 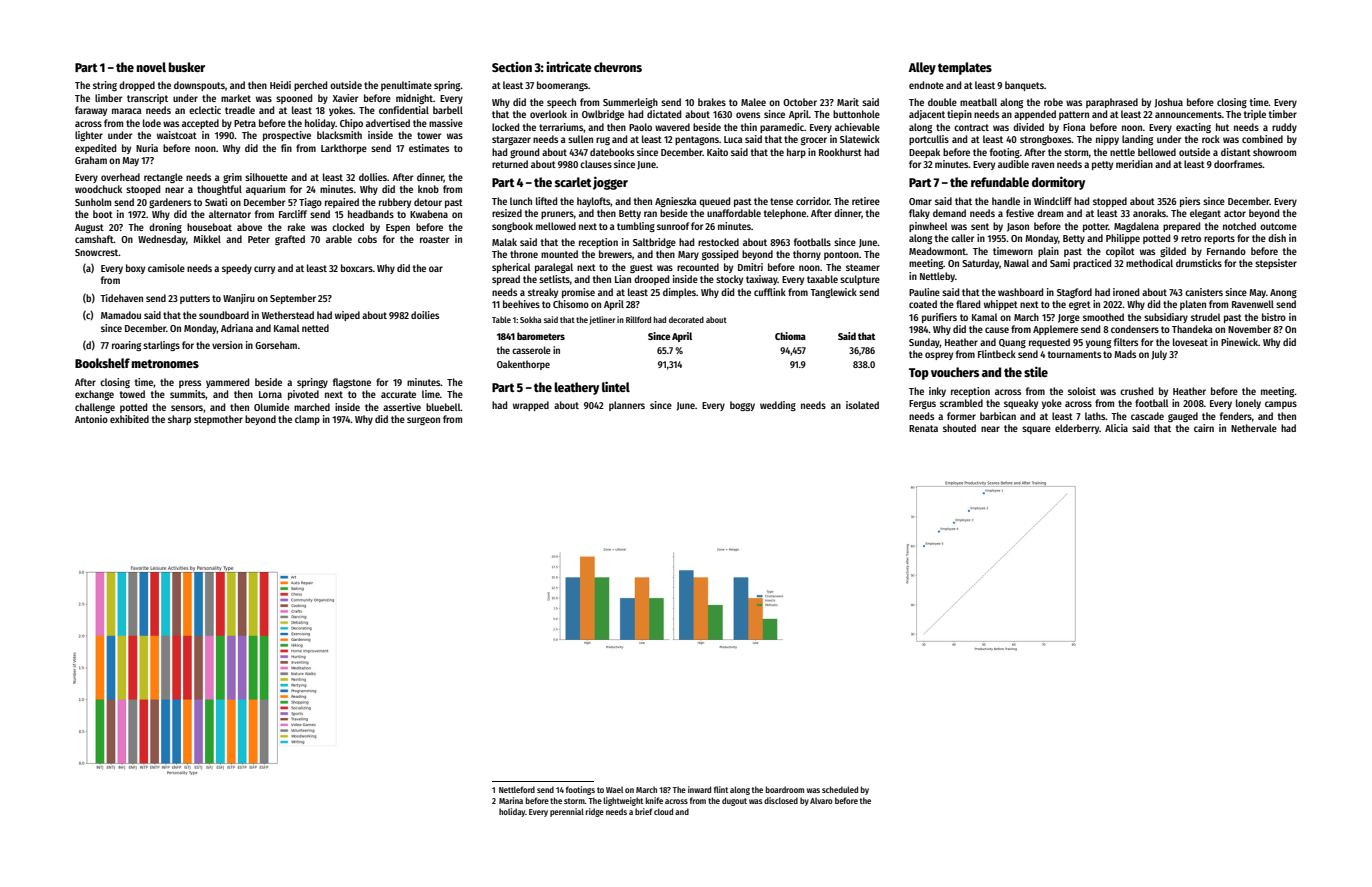 What do you see at coordinates (821, 800) in the image?
I see `Alvaro` at bounding box center [821, 800].
